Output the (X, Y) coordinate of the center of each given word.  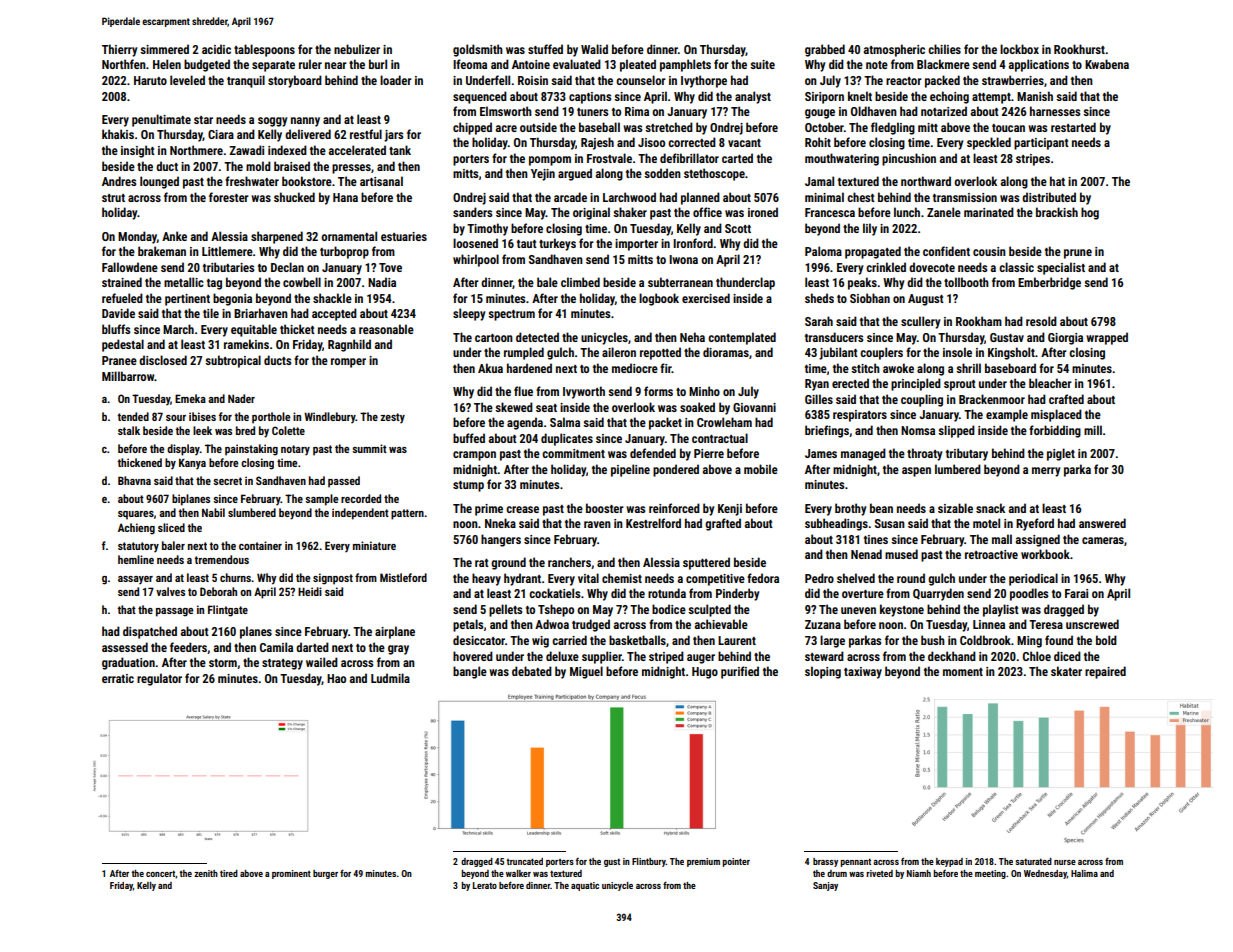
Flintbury (649, 862)
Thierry (119, 50)
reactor (904, 81)
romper (348, 363)
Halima (1084, 873)
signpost (333, 579)
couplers (881, 353)
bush (933, 640)
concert (160, 873)
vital (588, 578)
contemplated (742, 338)
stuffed (545, 49)
